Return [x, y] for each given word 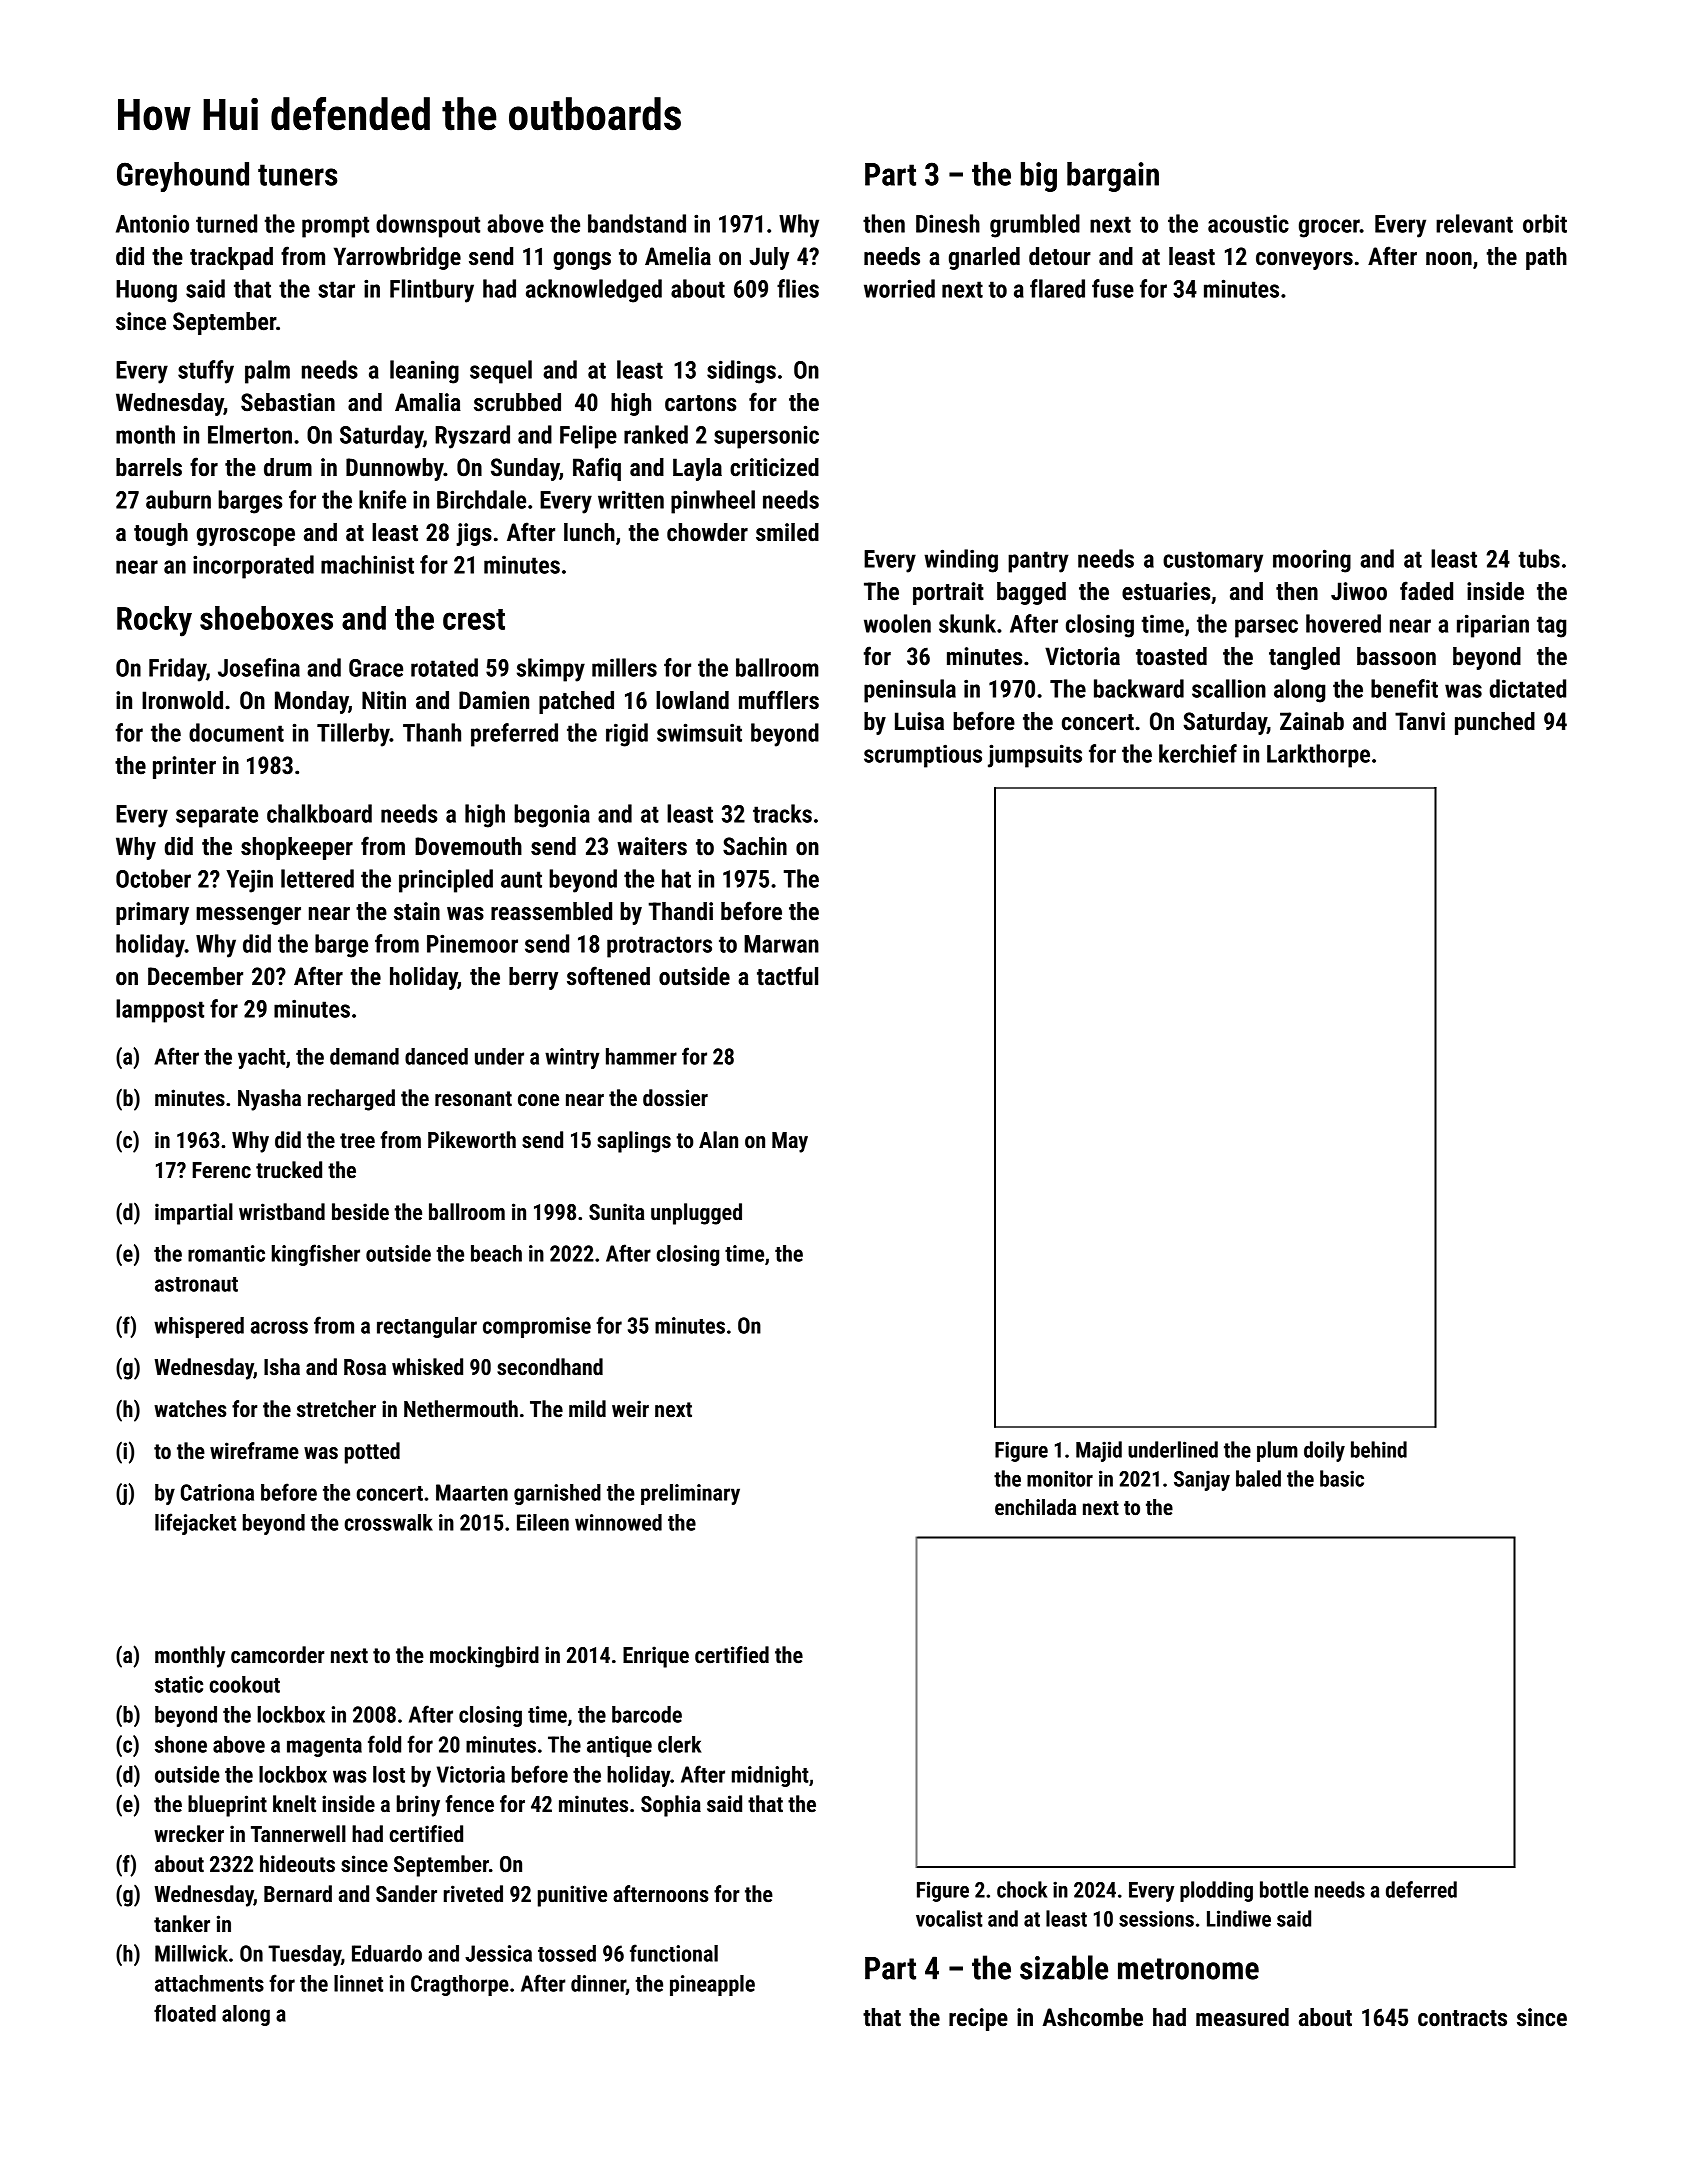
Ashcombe [1092, 2017]
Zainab [1312, 721]
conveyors [1304, 261]
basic [1342, 1478]
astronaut [196, 1284]
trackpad [231, 258]
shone [181, 1744]
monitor [1060, 1478]
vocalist [949, 1918]
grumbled [1035, 226]
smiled [787, 532]
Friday [177, 670]
